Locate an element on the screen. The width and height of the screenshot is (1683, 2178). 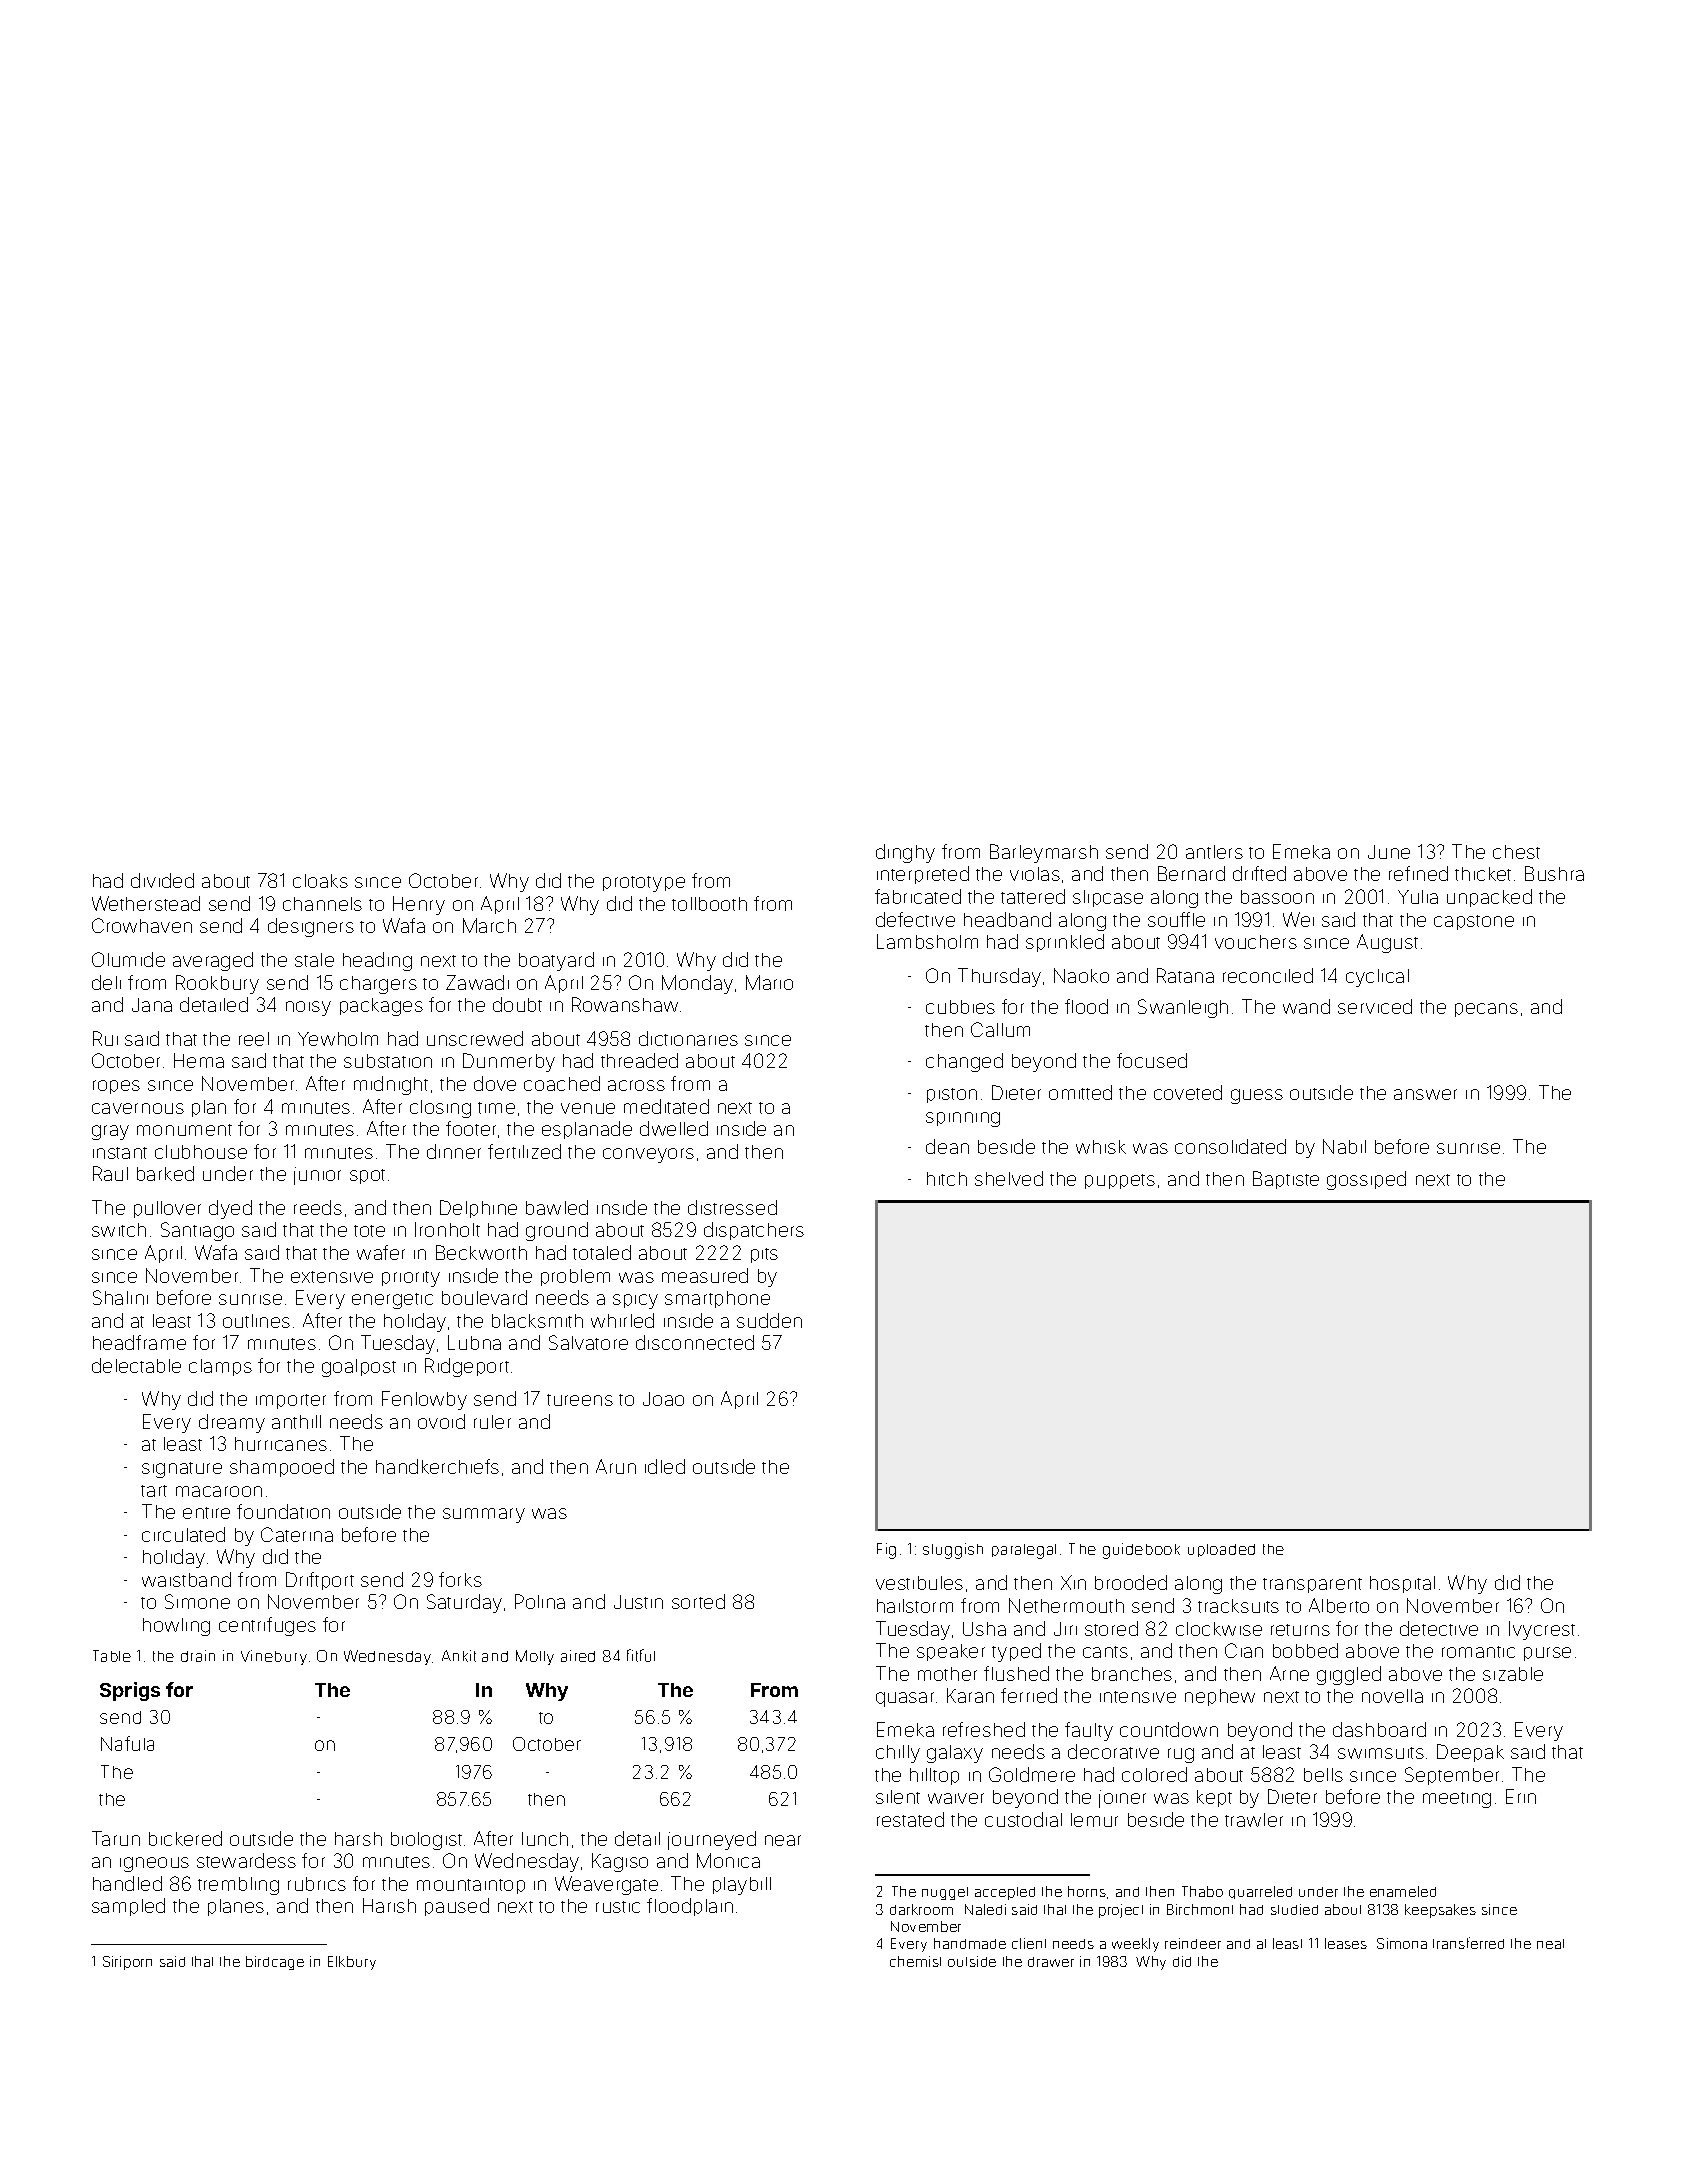
Barleymarsh is located at coordinates (1044, 853).
